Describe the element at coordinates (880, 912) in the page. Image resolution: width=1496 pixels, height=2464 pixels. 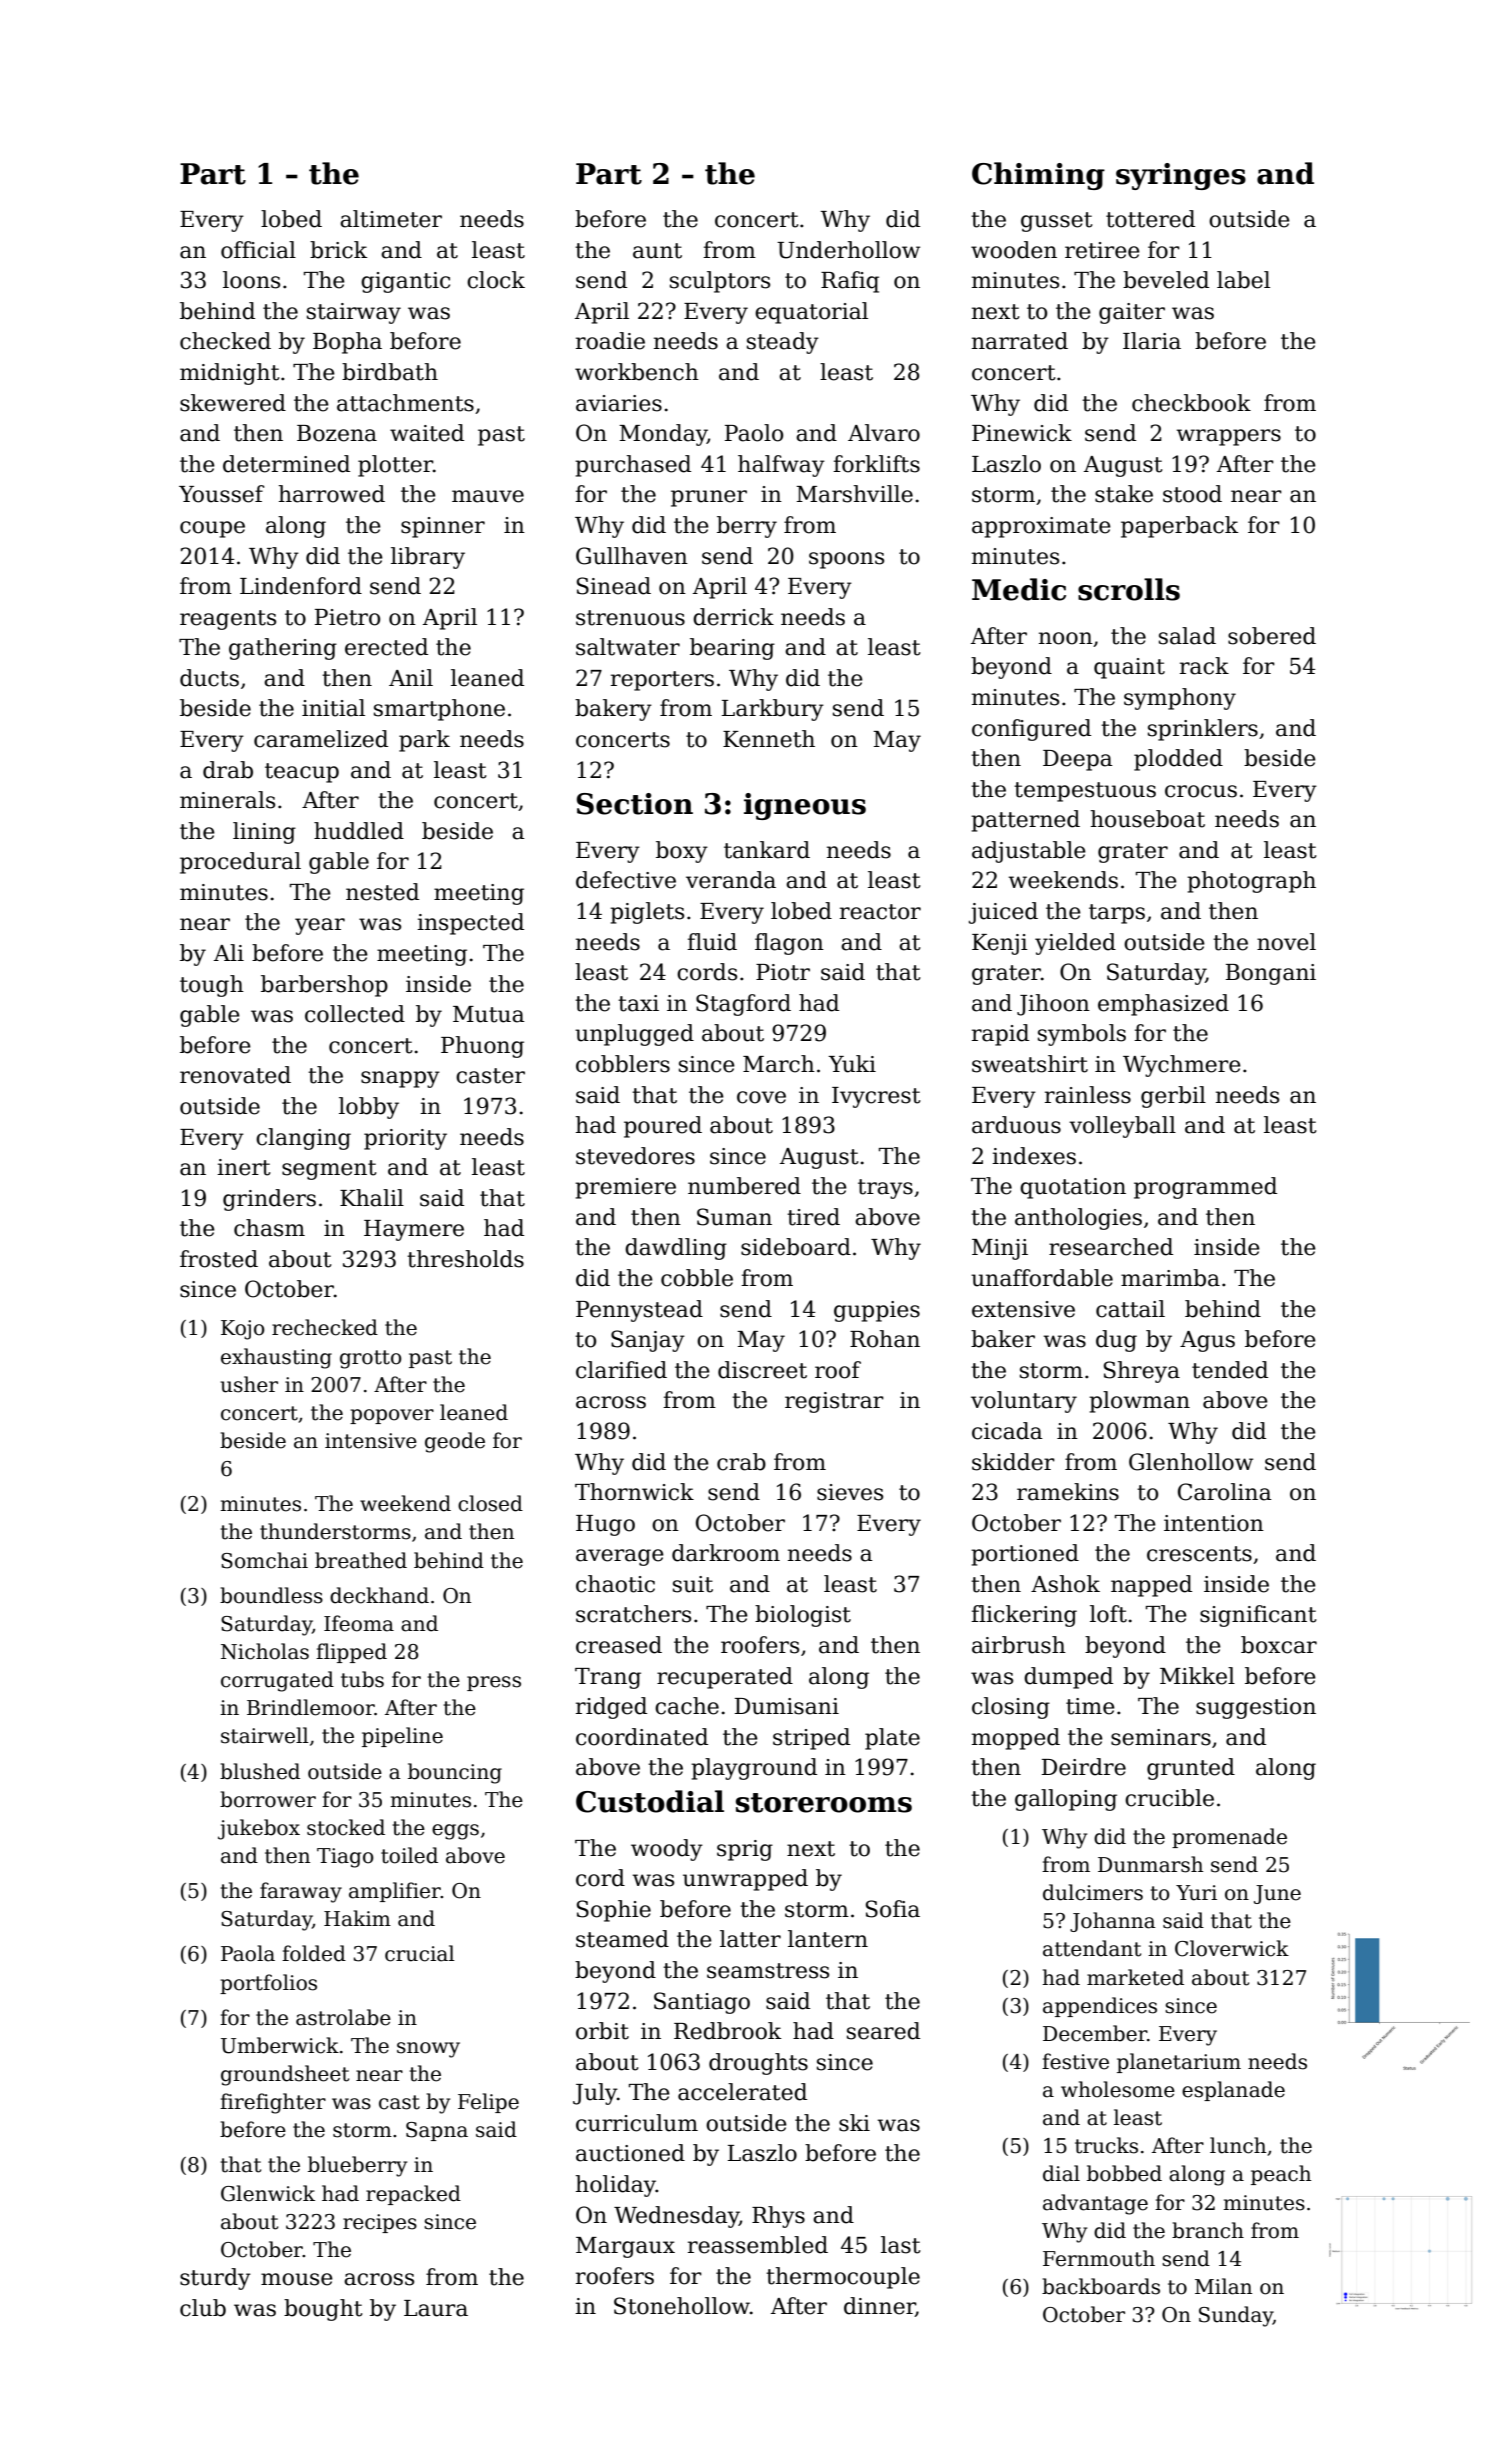
I see `reactor` at that location.
